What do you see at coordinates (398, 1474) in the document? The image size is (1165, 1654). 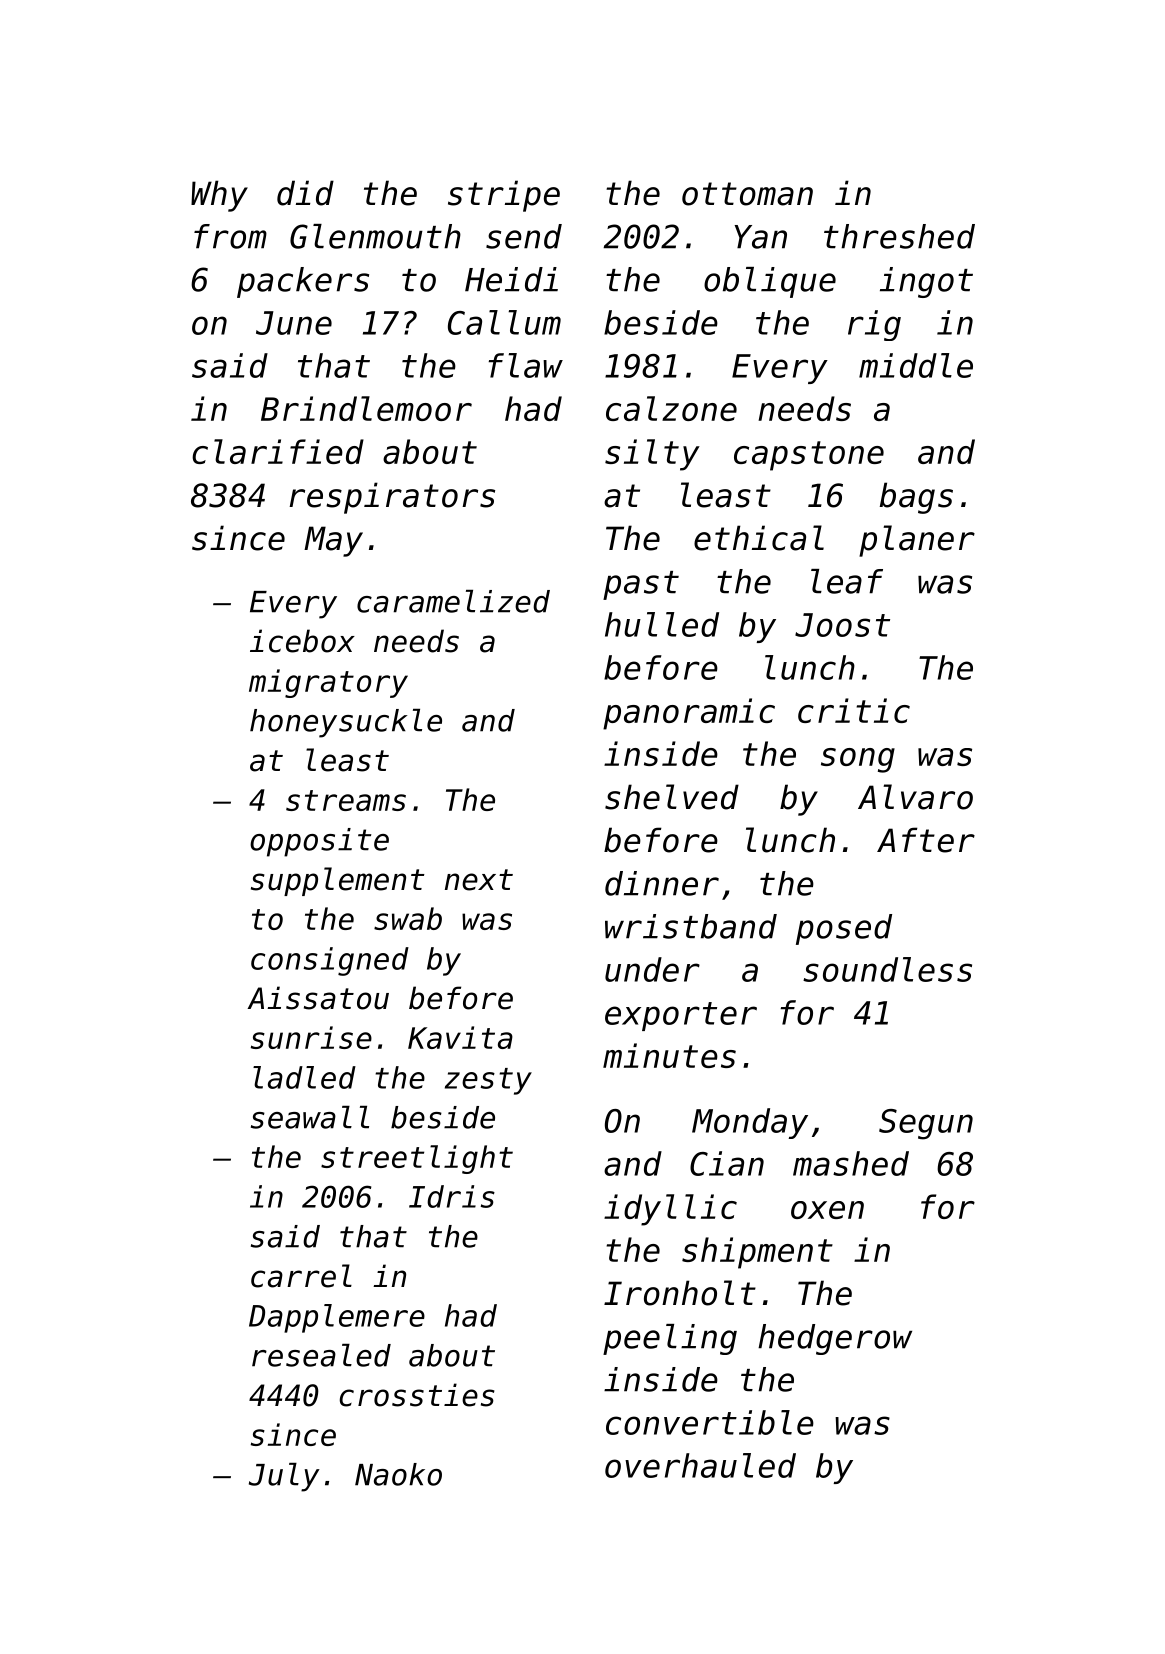 I see `Naoko` at bounding box center [398, 1474].
